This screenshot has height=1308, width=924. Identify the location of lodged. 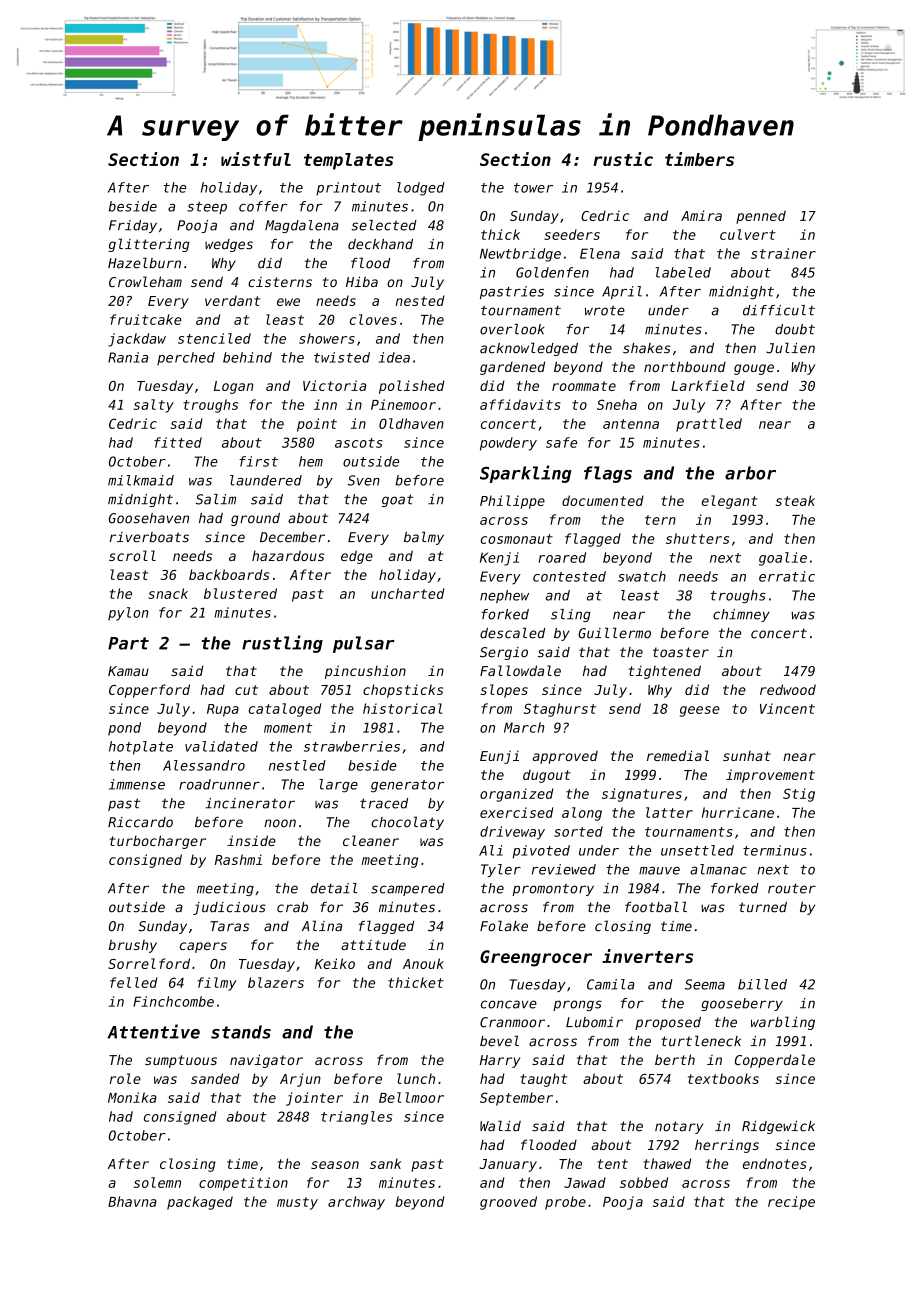
(421, 189).
